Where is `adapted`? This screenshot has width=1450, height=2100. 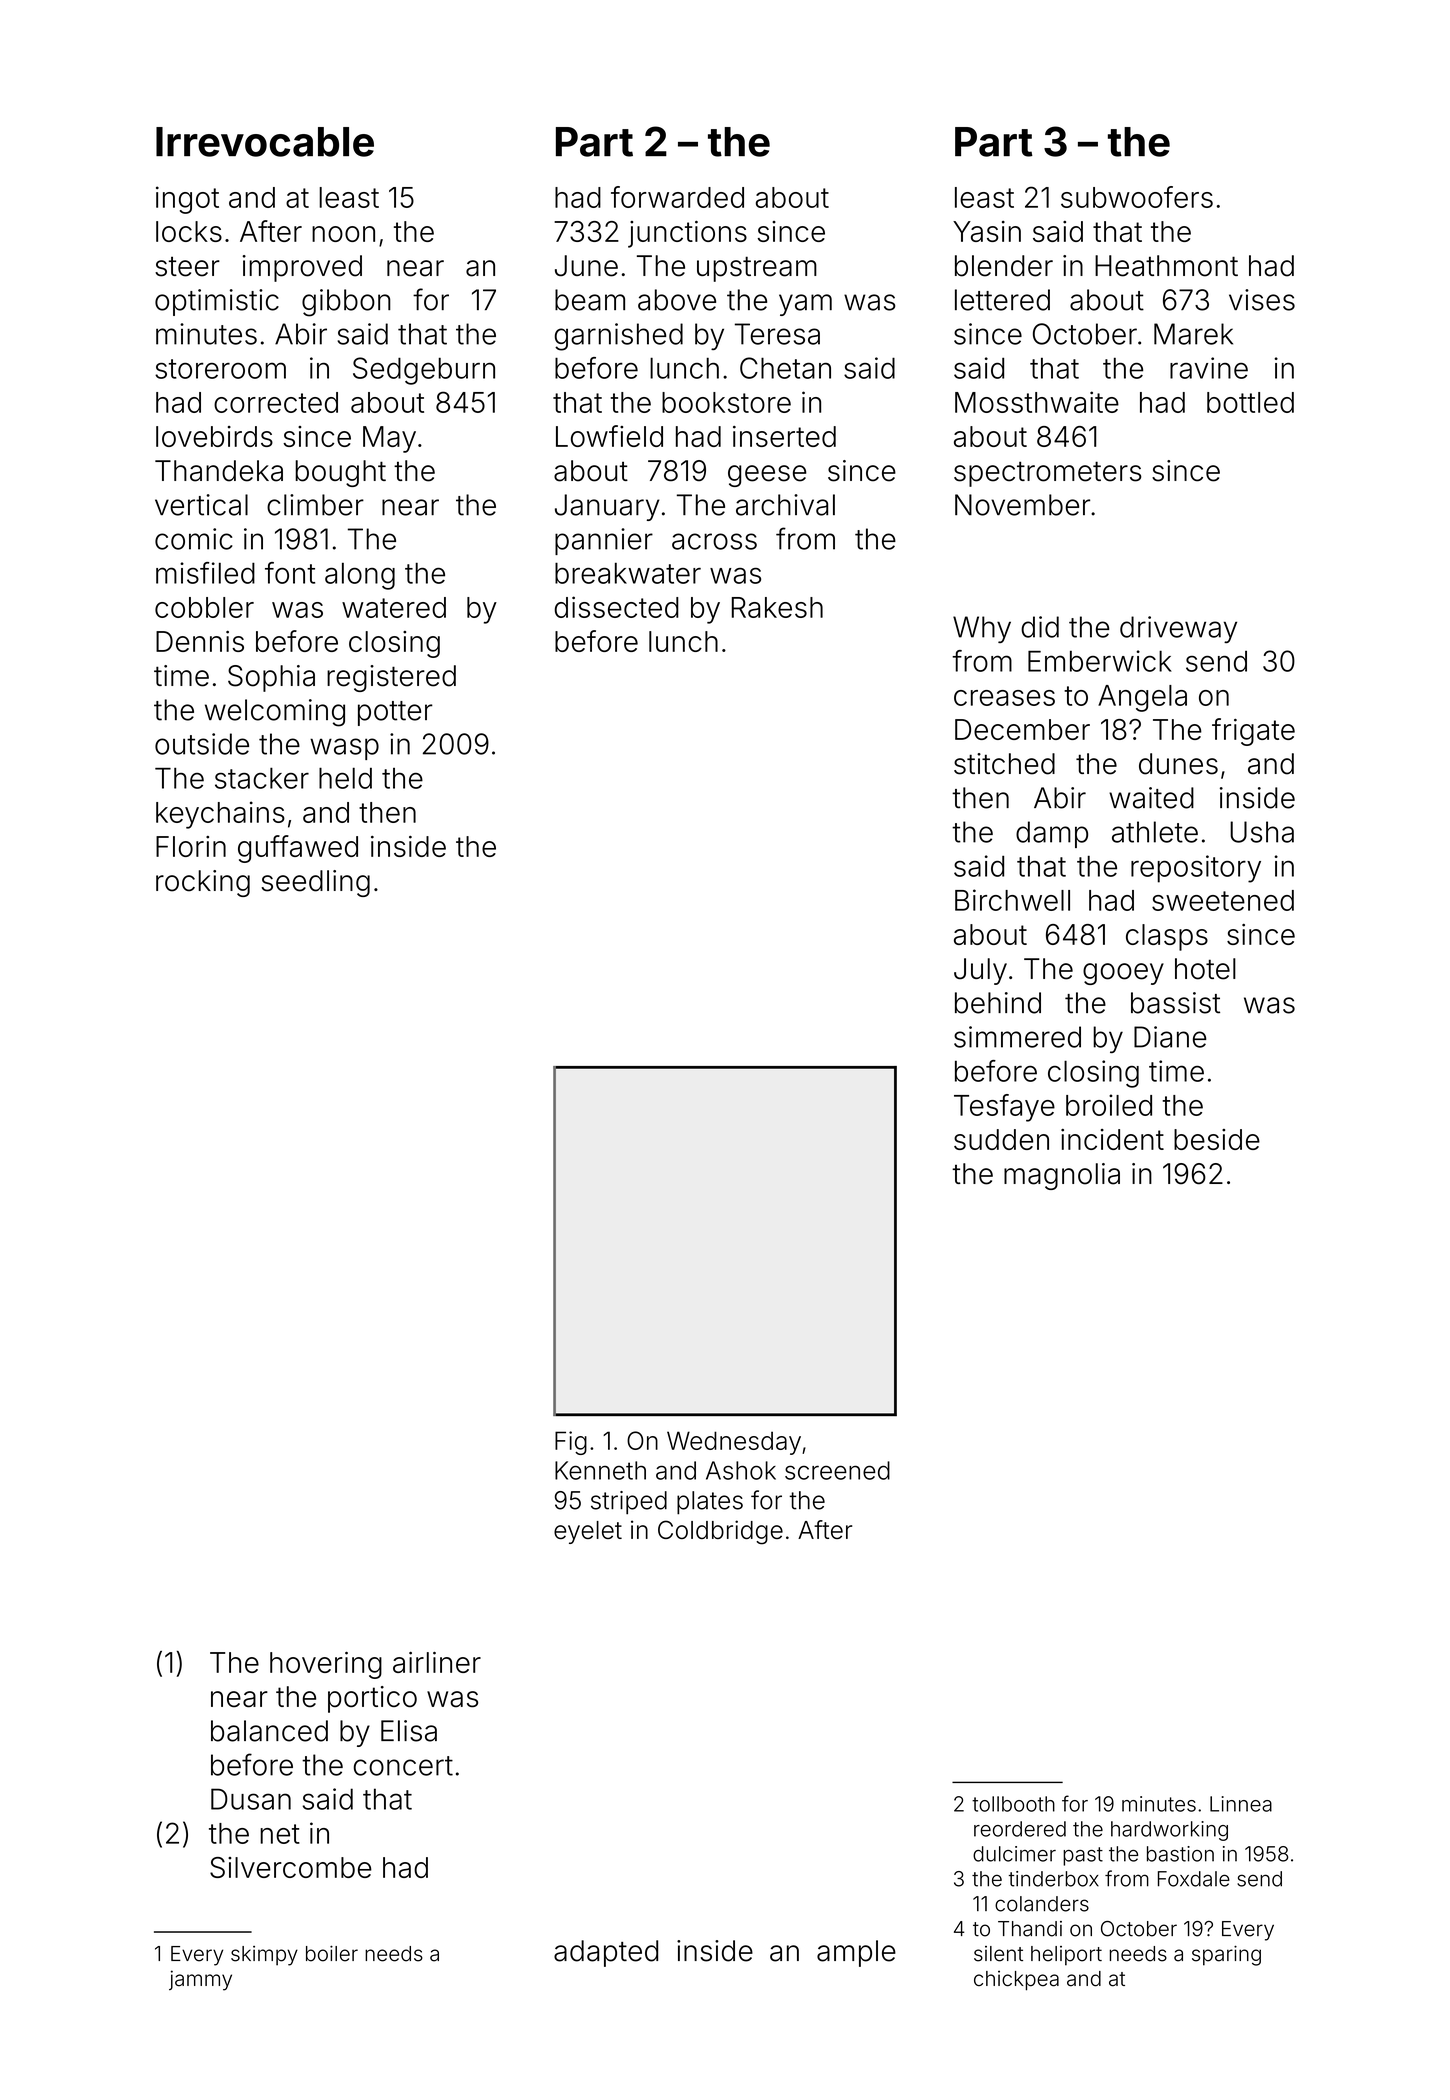
adapted is located at coordinates (606, 1953).
